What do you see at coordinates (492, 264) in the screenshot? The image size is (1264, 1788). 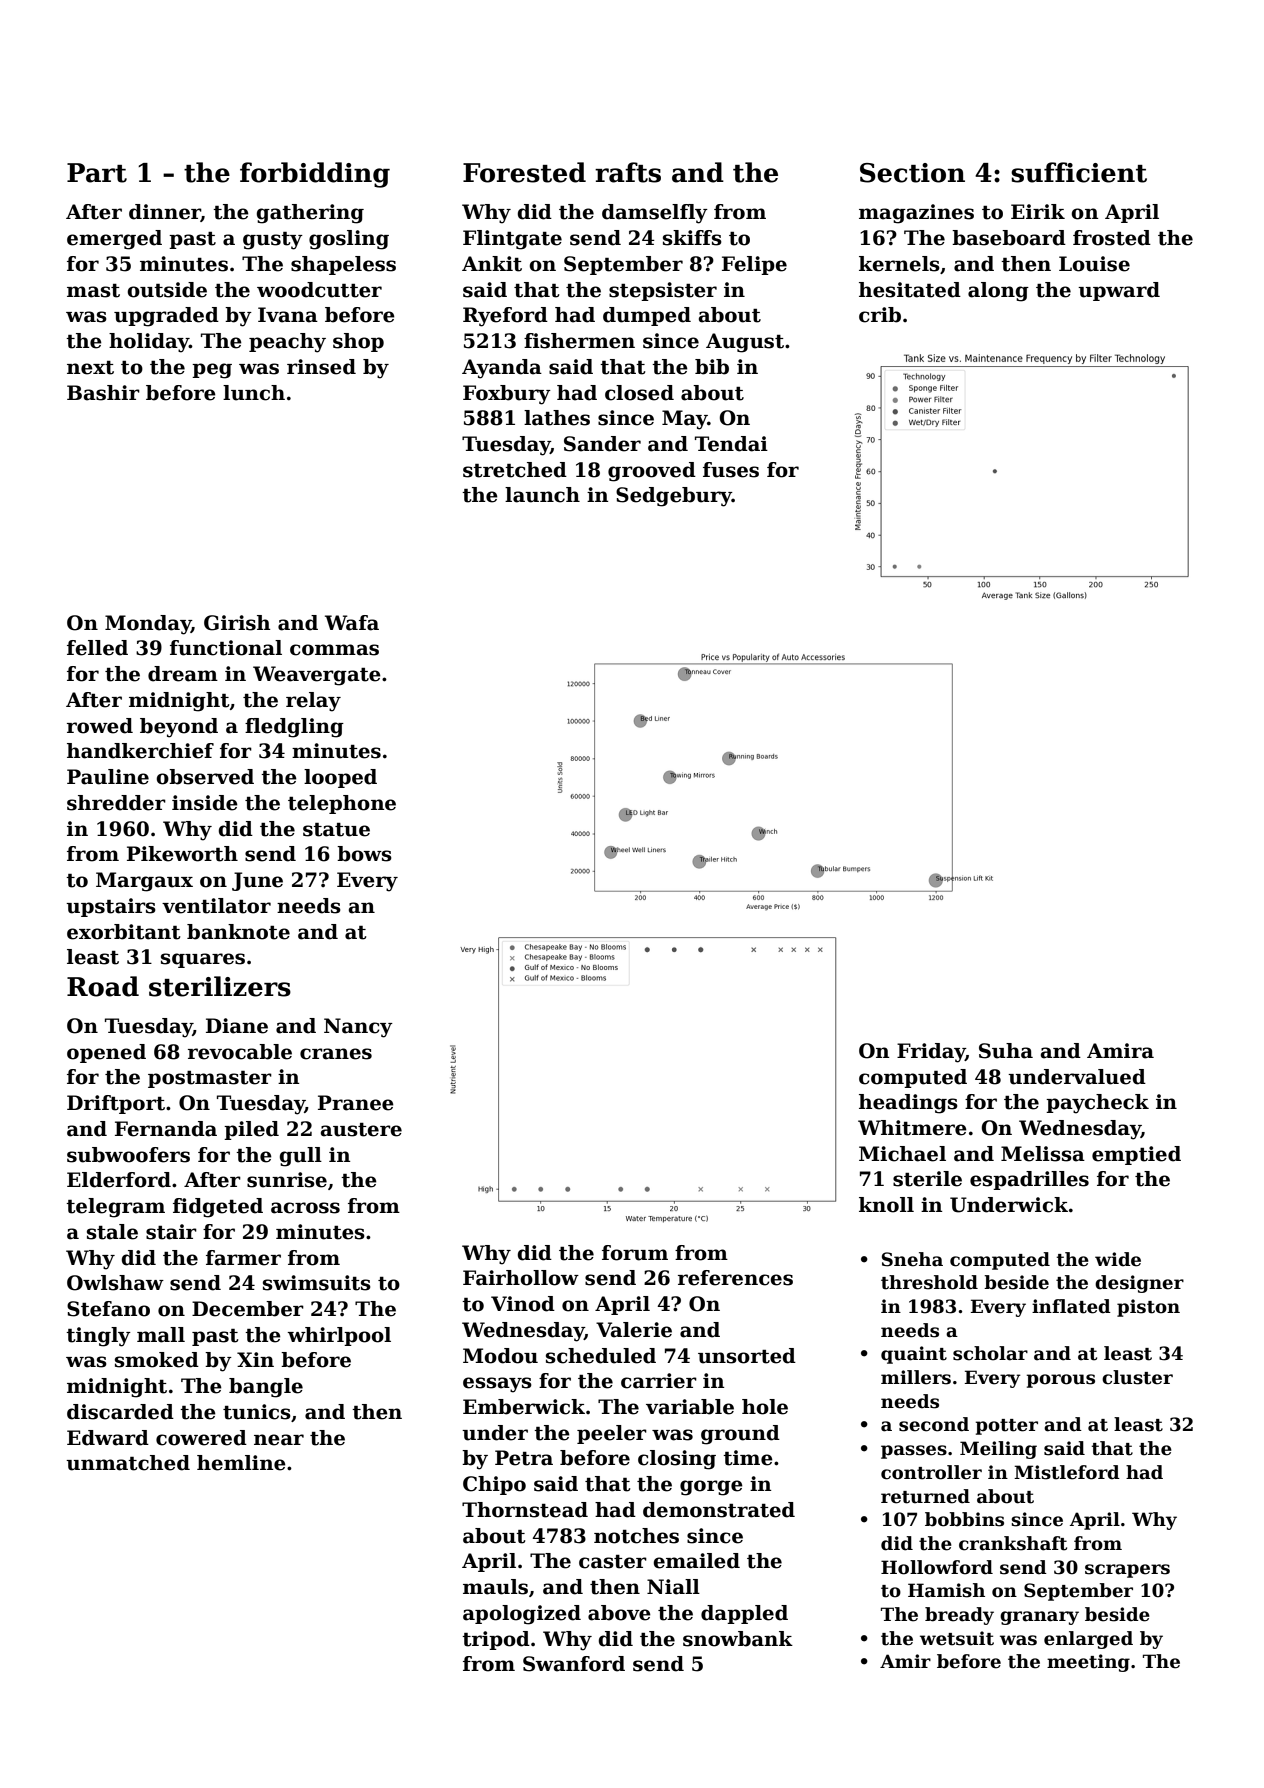 I see `Ankit` at bounding box center [492, 264].
